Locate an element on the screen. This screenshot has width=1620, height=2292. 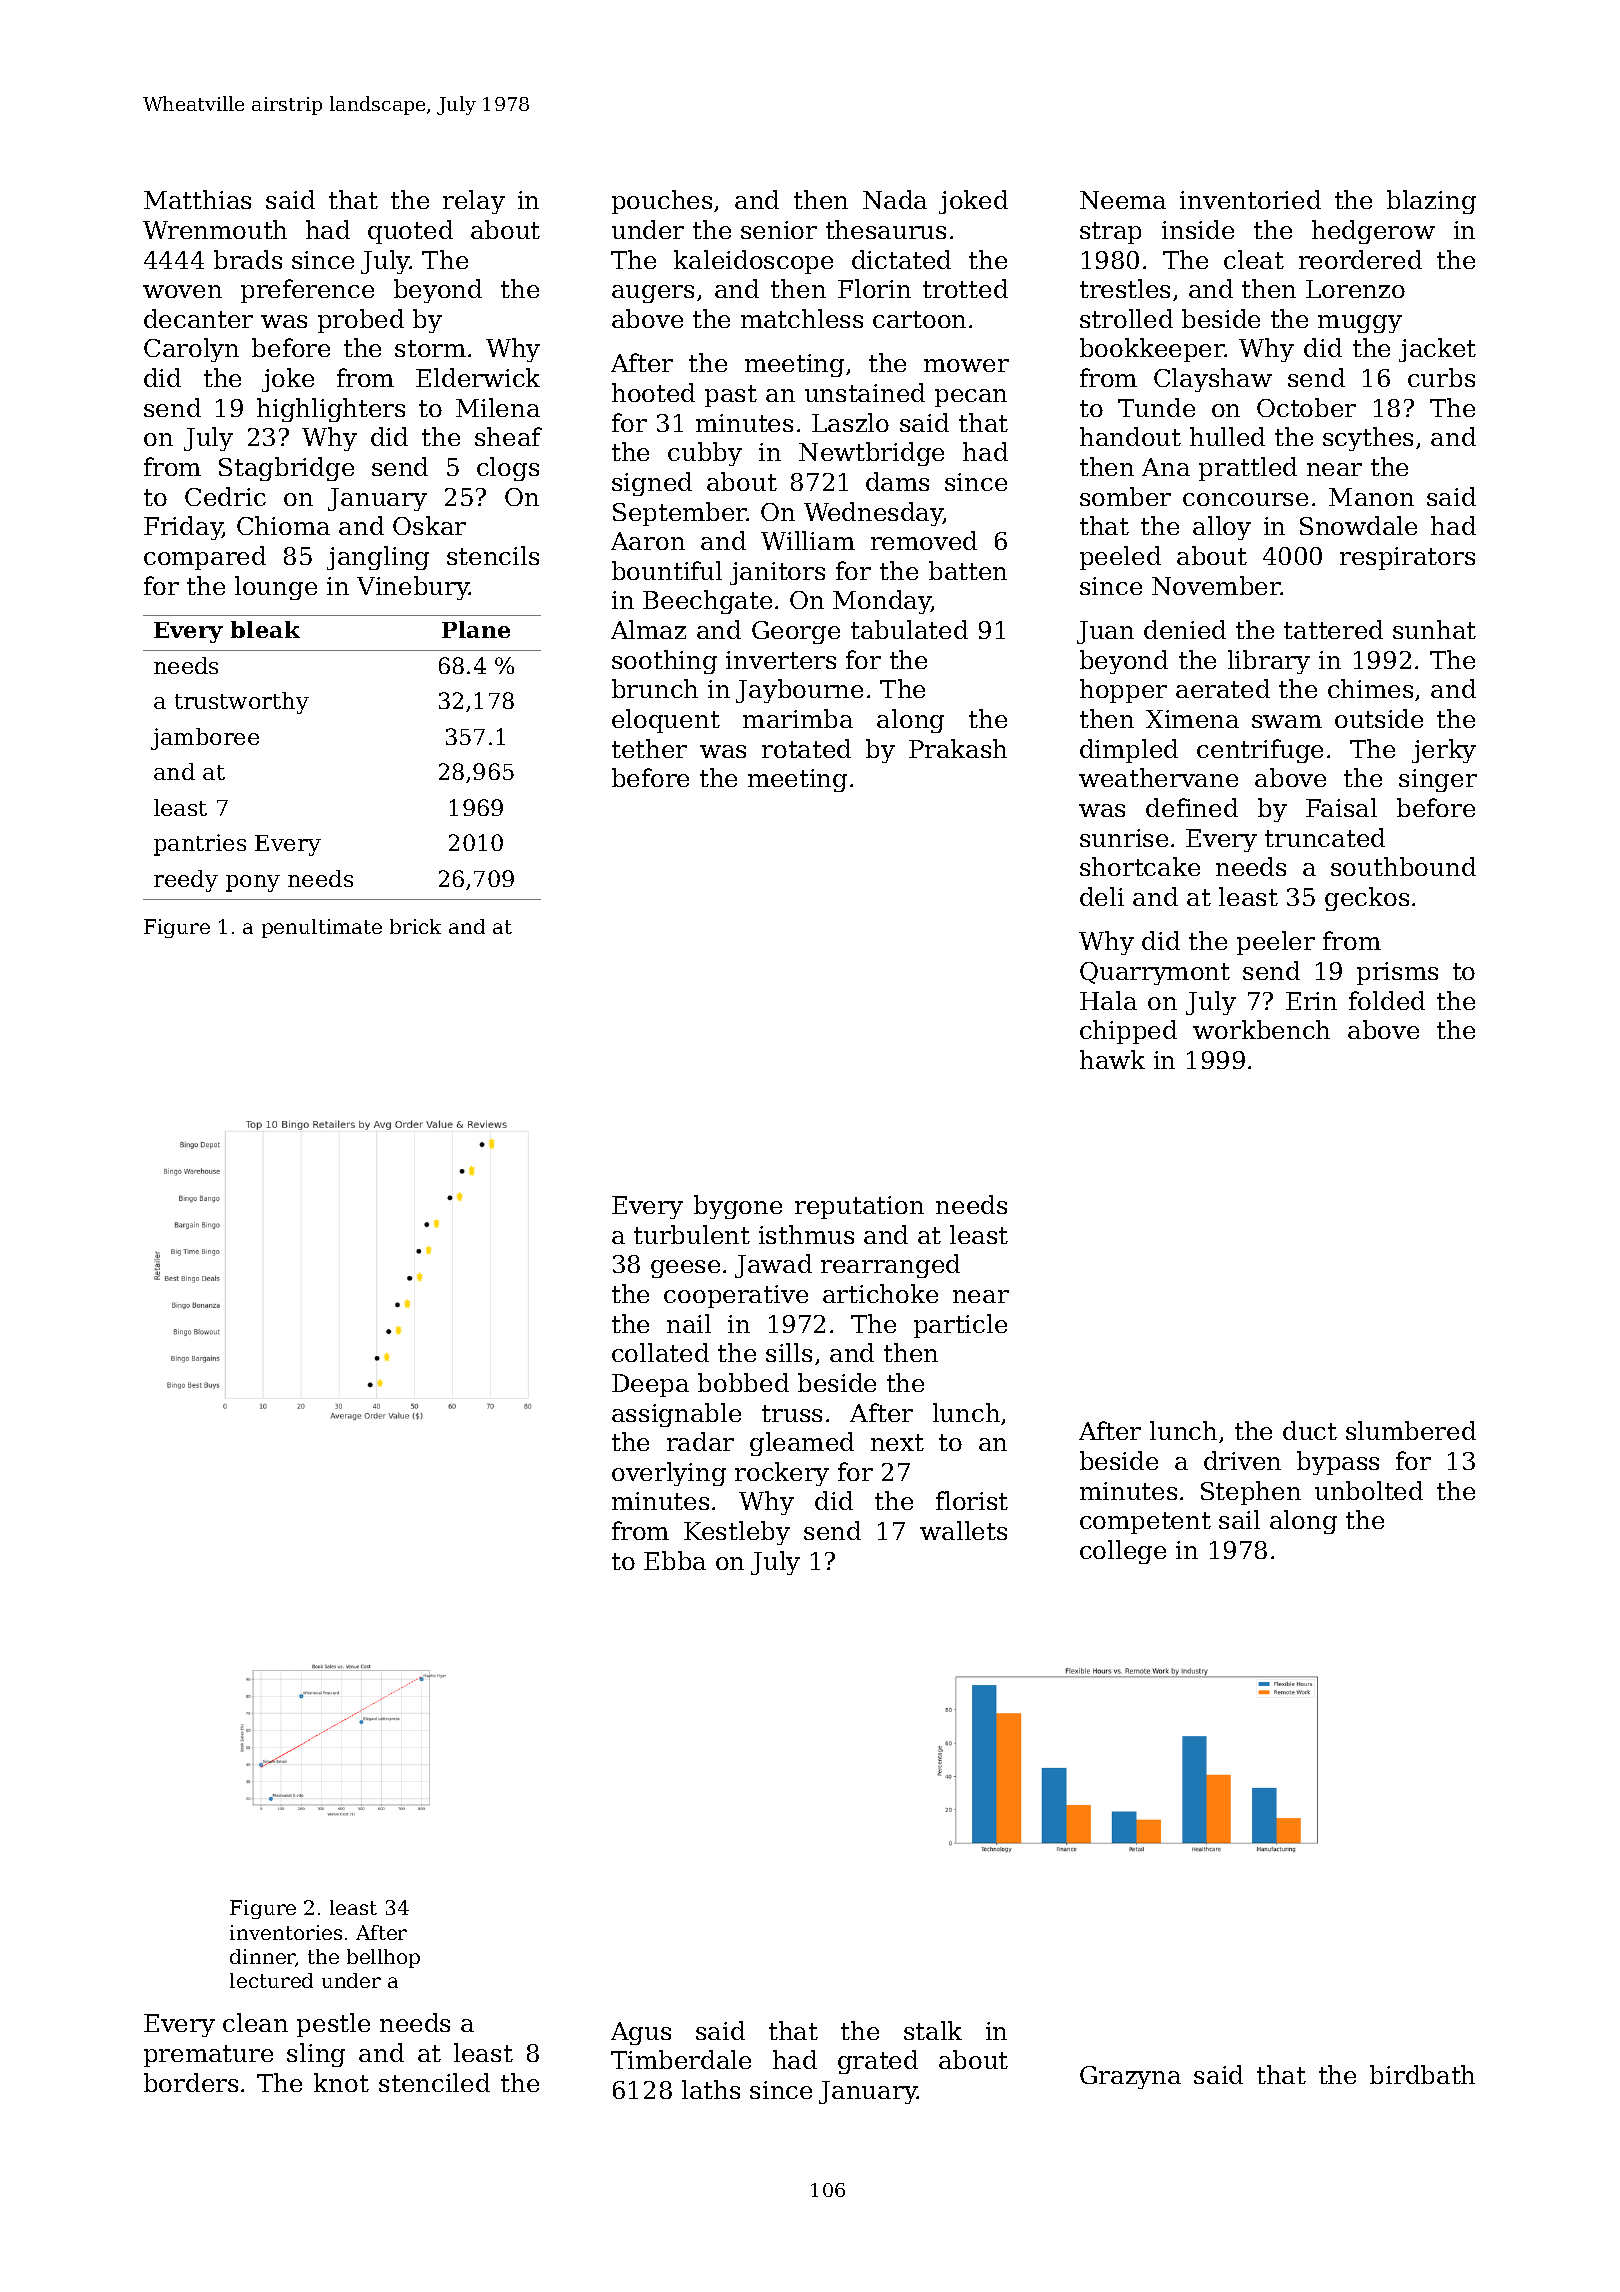
reedy is located at coordinates (186, 881).
